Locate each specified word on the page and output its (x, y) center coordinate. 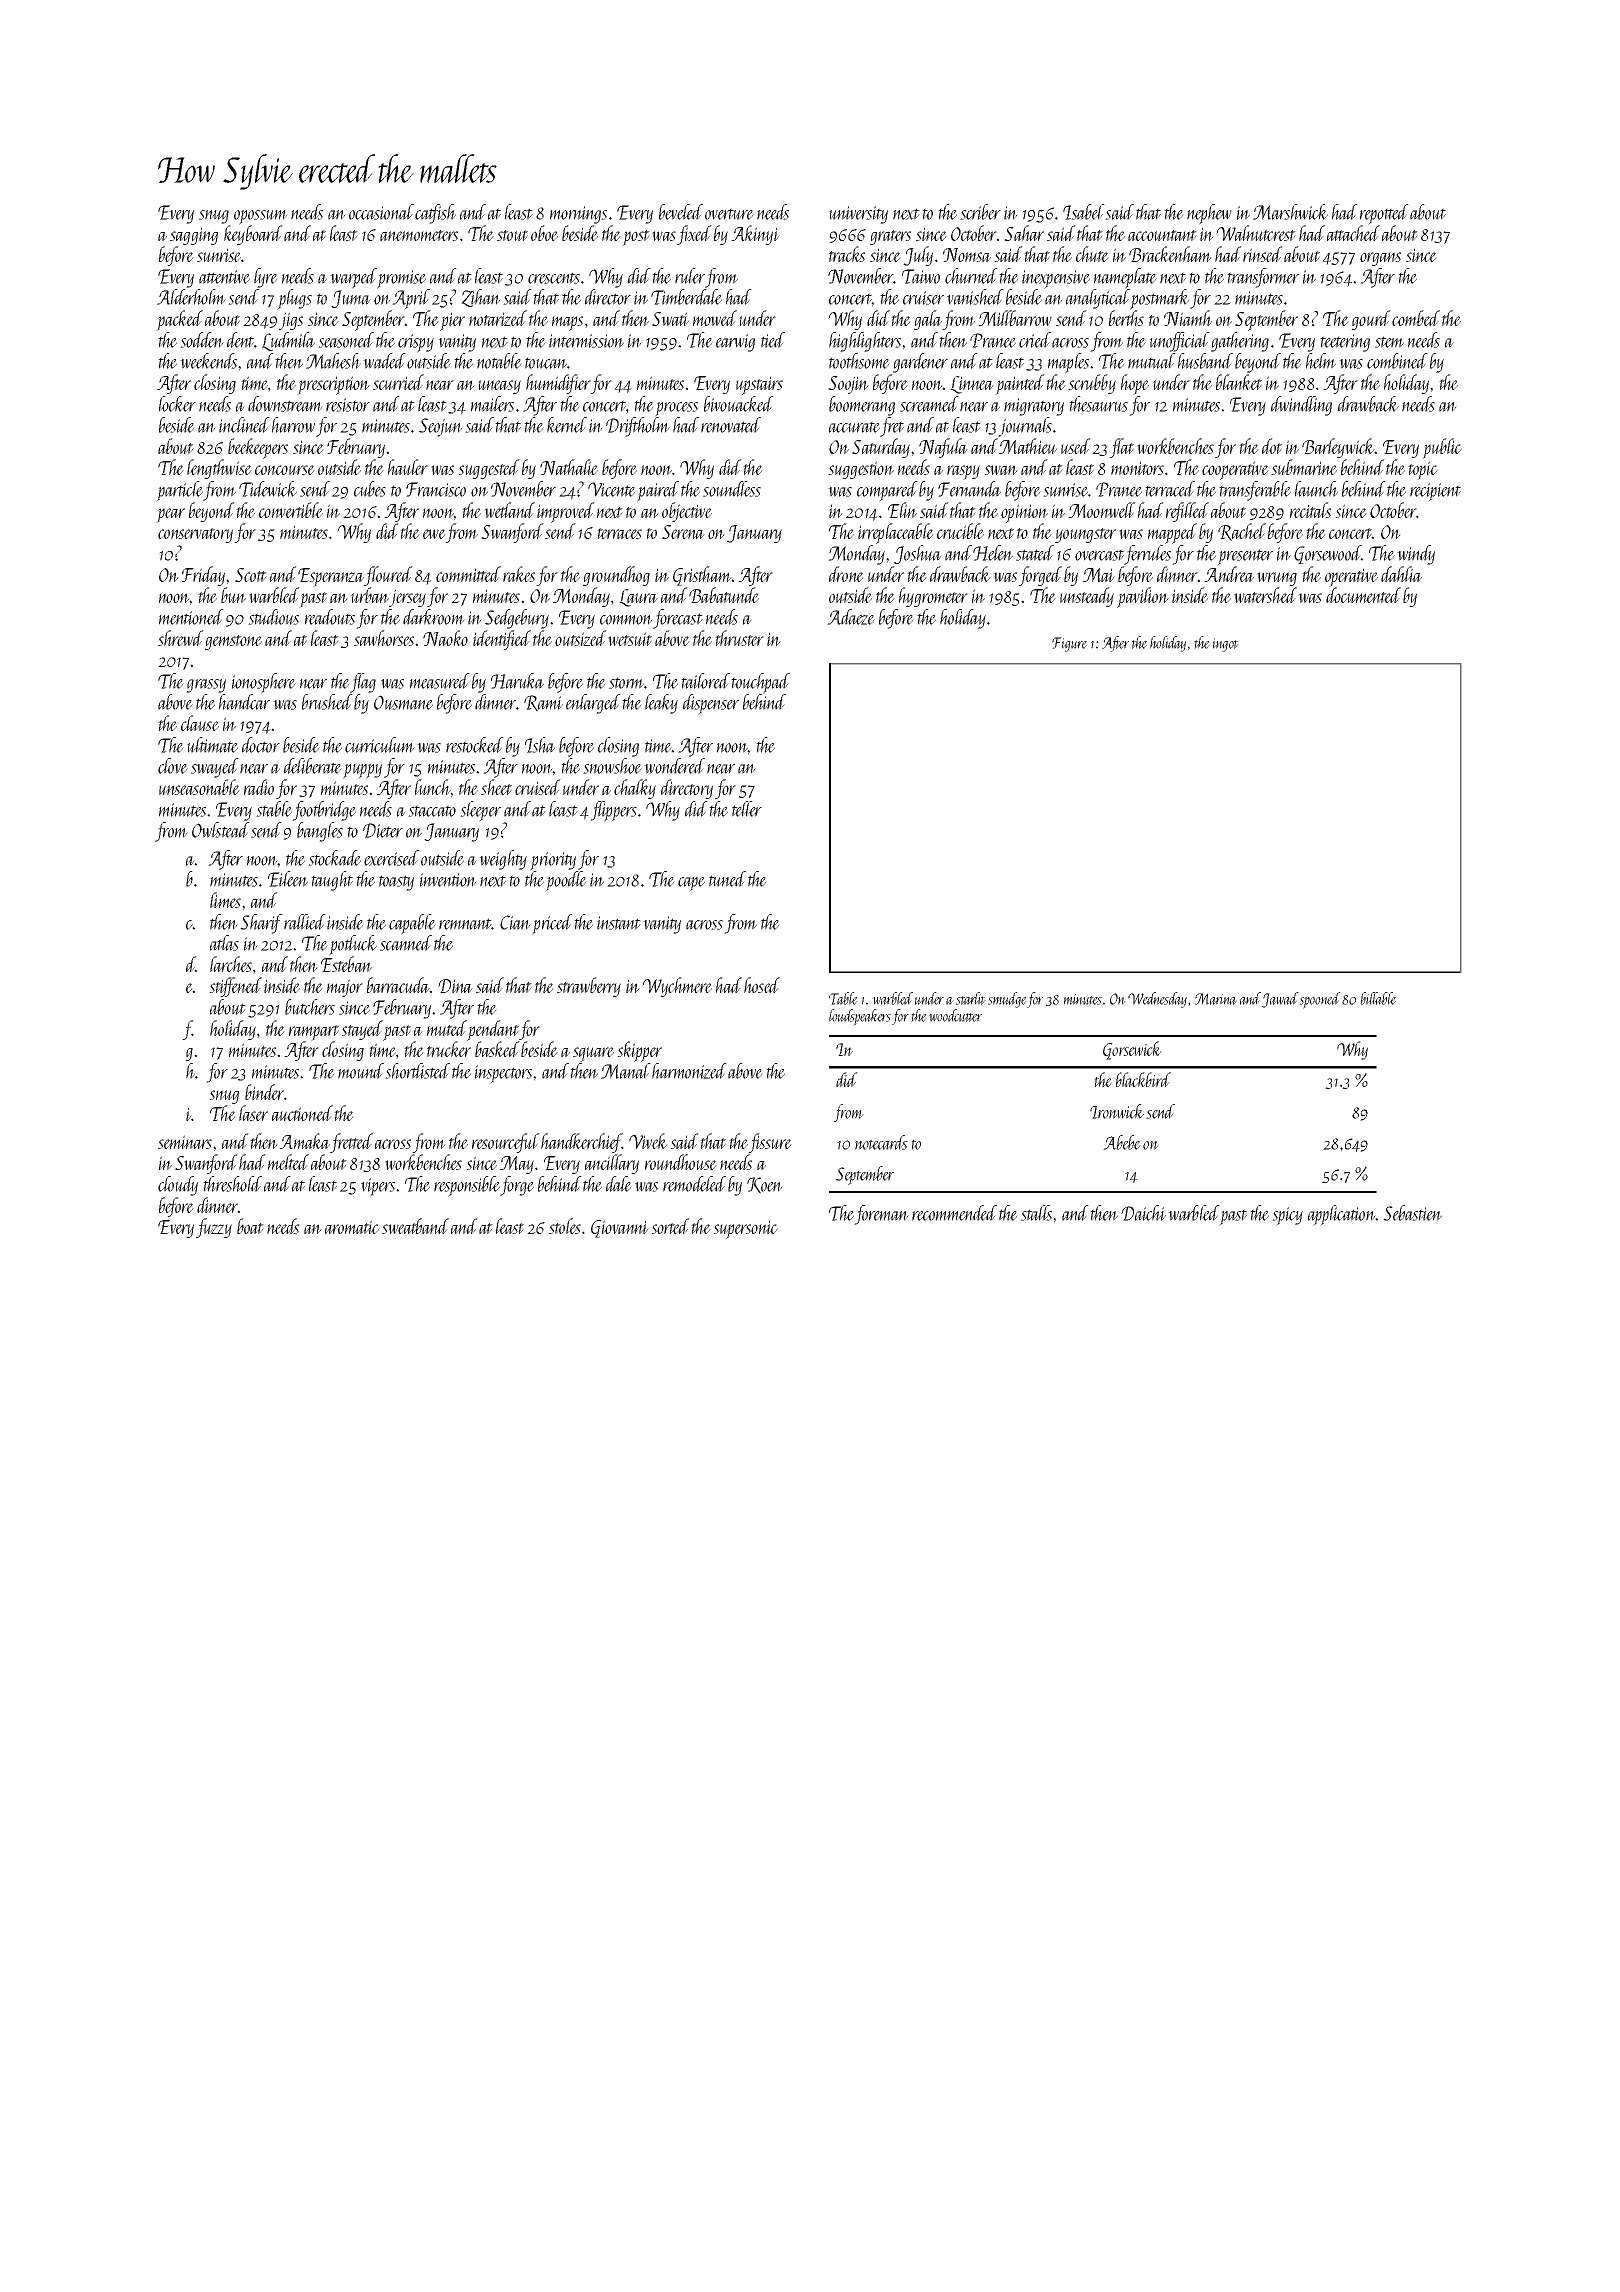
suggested (489, 469)
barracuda (398, 985)
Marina (1216, 999)
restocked (475, 745)
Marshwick (1290, 212)
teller (747, 809)
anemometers (419, 235)
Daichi (1143, 1213)
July (918, 256)
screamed (929, 404)
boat (250, 1226)
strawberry (589, 987)
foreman (882, 1215)
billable (1378, 998)
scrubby (1092, 384)
